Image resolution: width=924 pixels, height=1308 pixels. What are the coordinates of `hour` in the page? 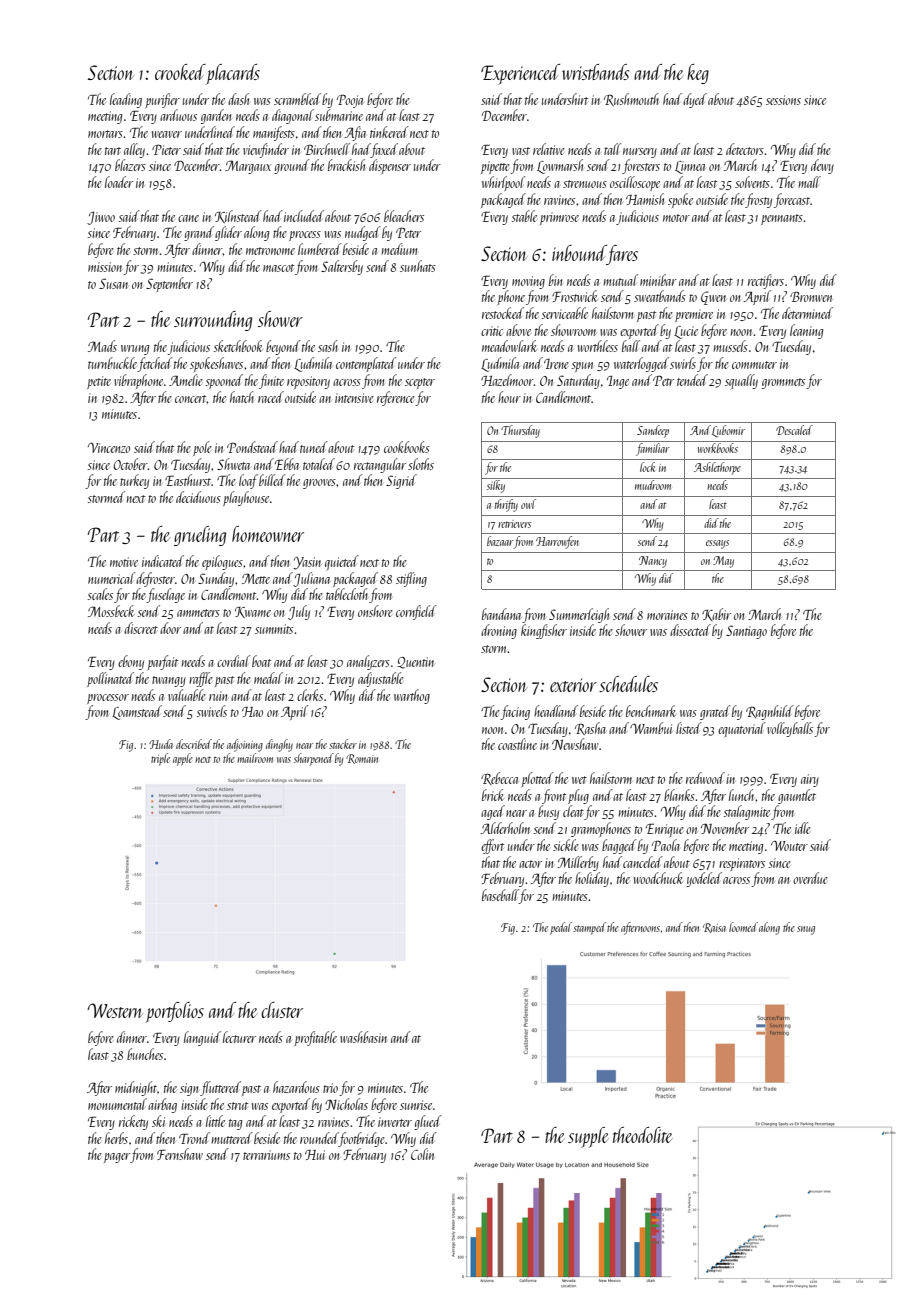 It's located at (509, 397).
